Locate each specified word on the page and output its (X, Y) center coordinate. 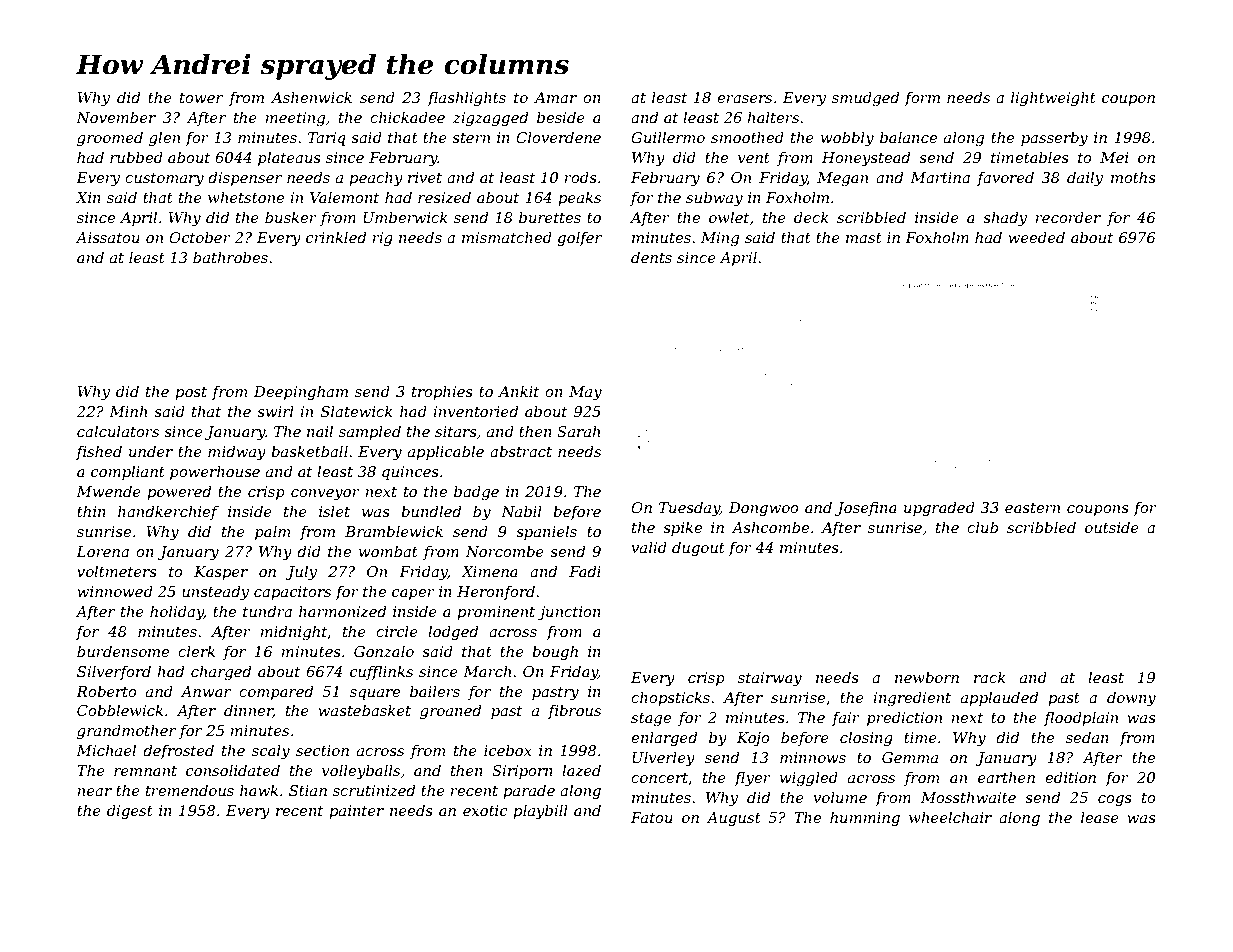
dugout (698, 549)
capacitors (292, 593)
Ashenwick (311, 97)
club (982, 527)
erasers (744, 99)
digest (130, 812)
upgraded (939, 509)
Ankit (518, 391)
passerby (1054, 139)
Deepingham (301, 393)
